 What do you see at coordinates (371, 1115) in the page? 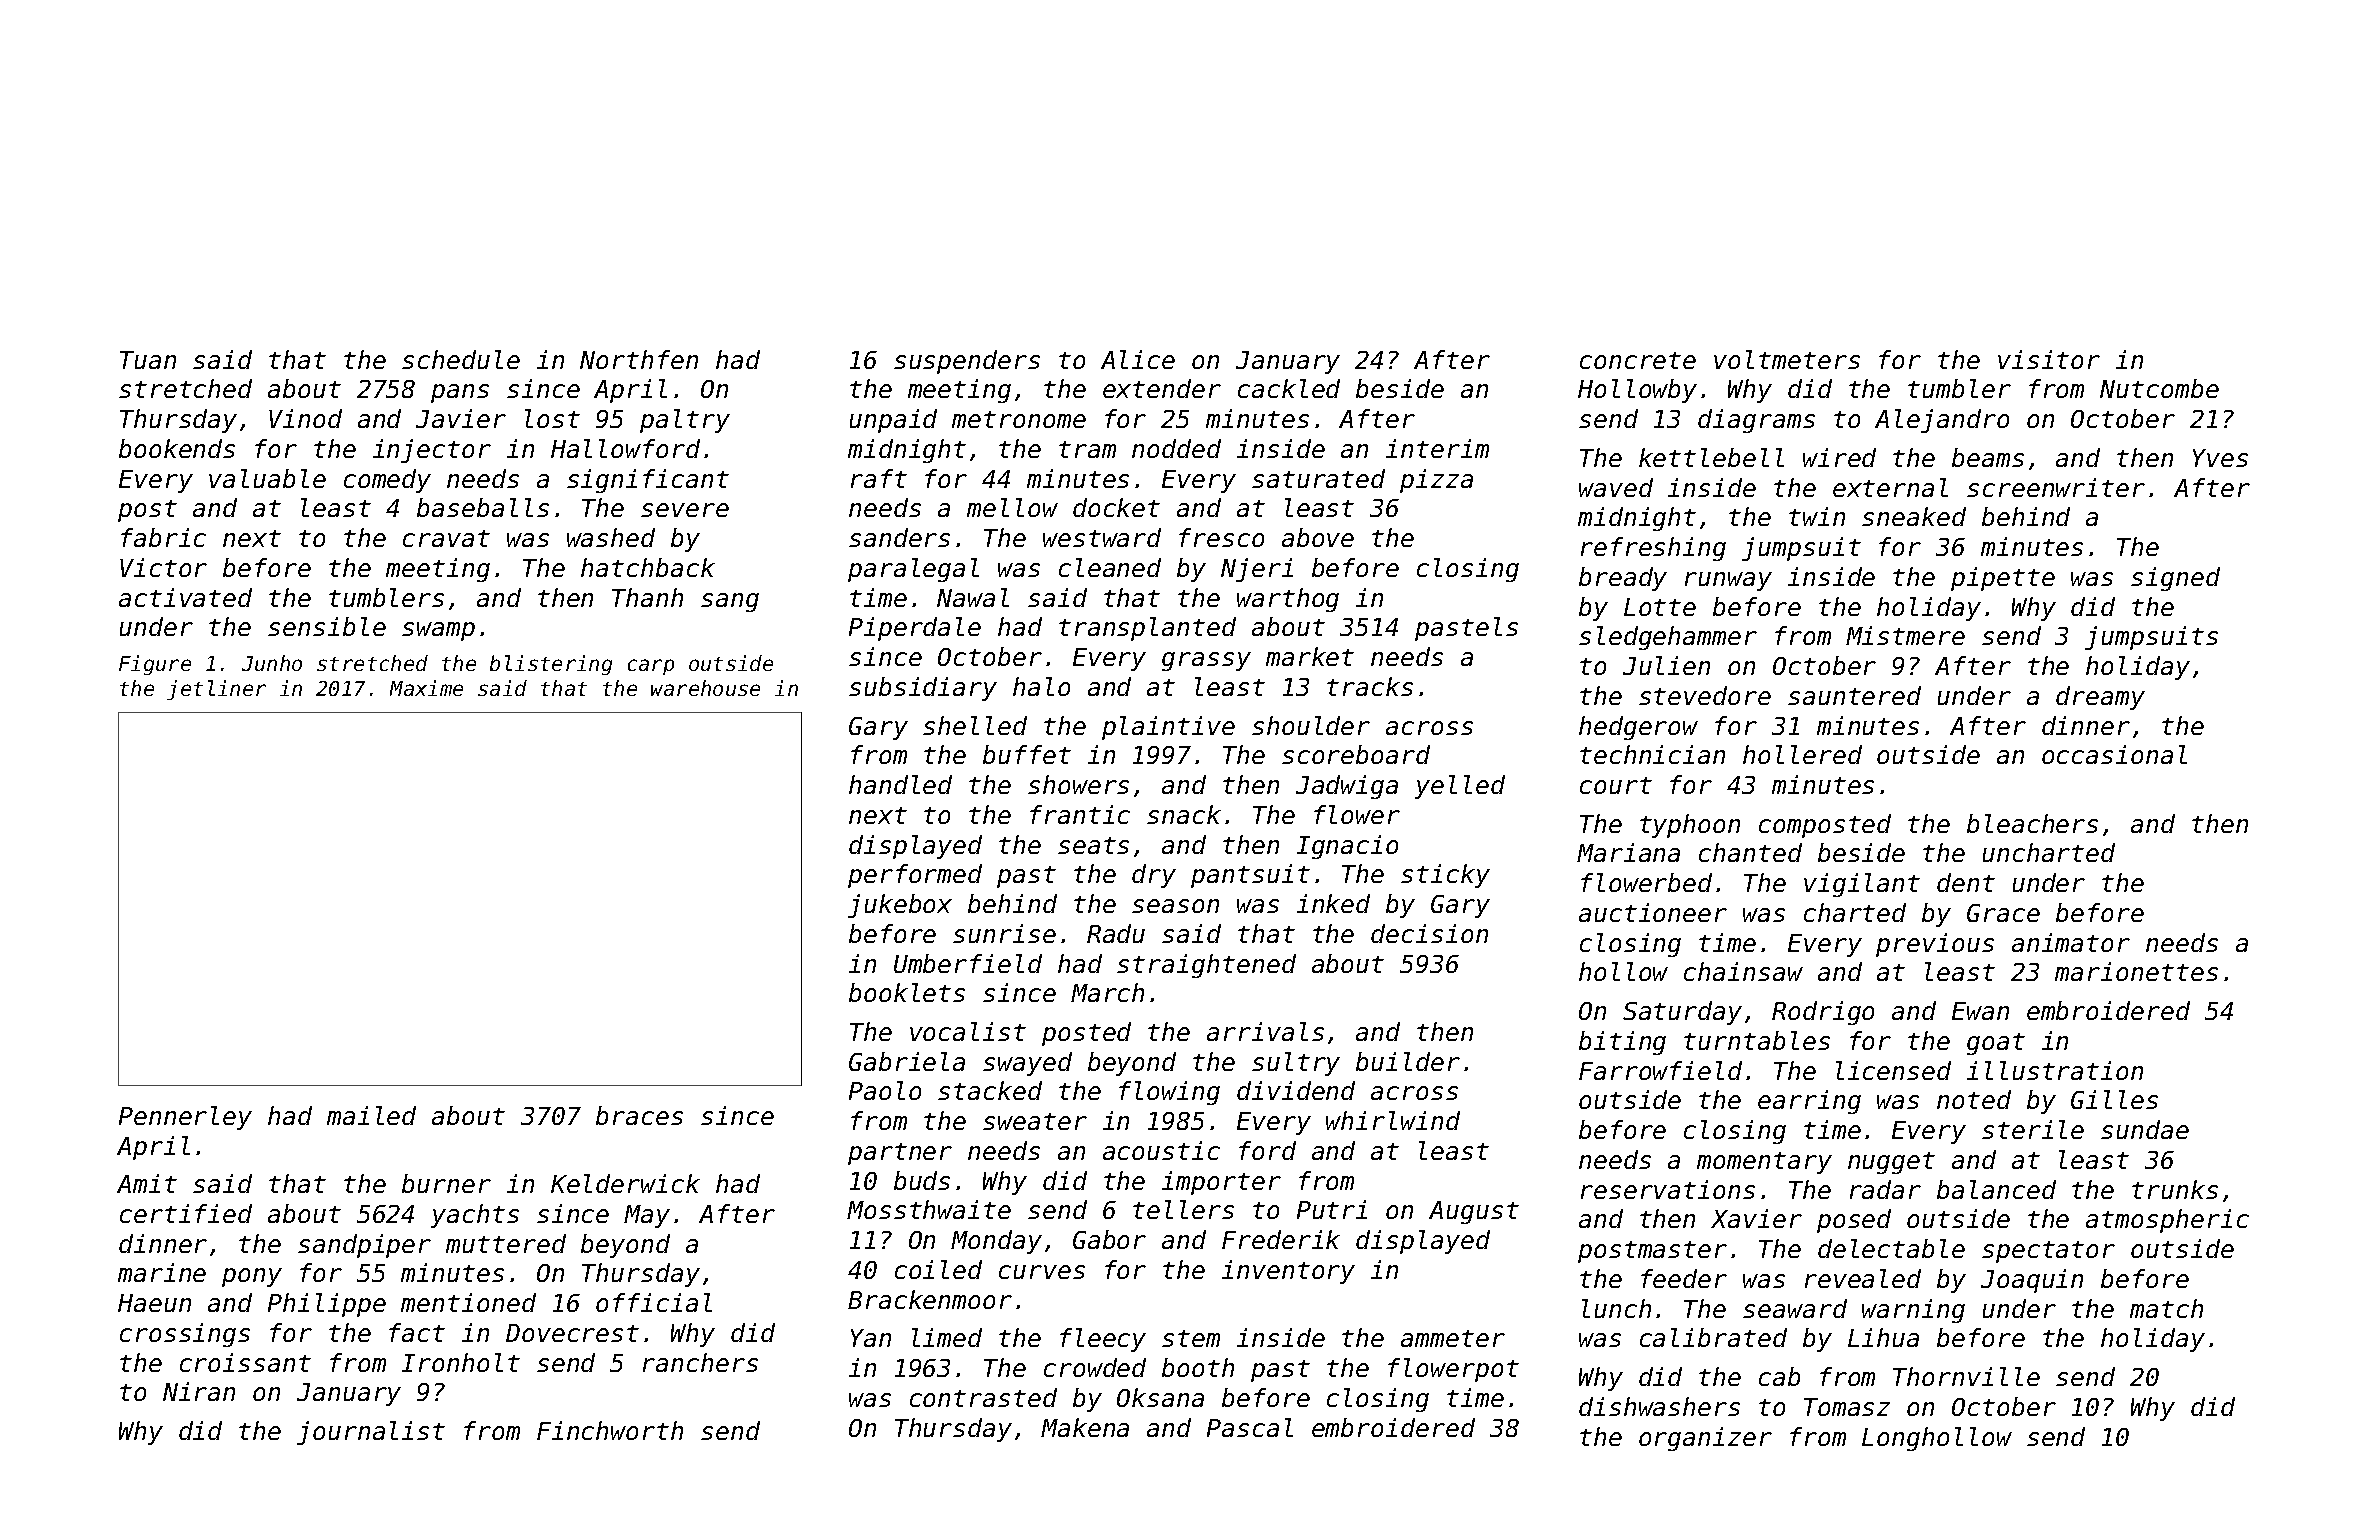
I see `mailed` at bounding box center [371, 1115].
